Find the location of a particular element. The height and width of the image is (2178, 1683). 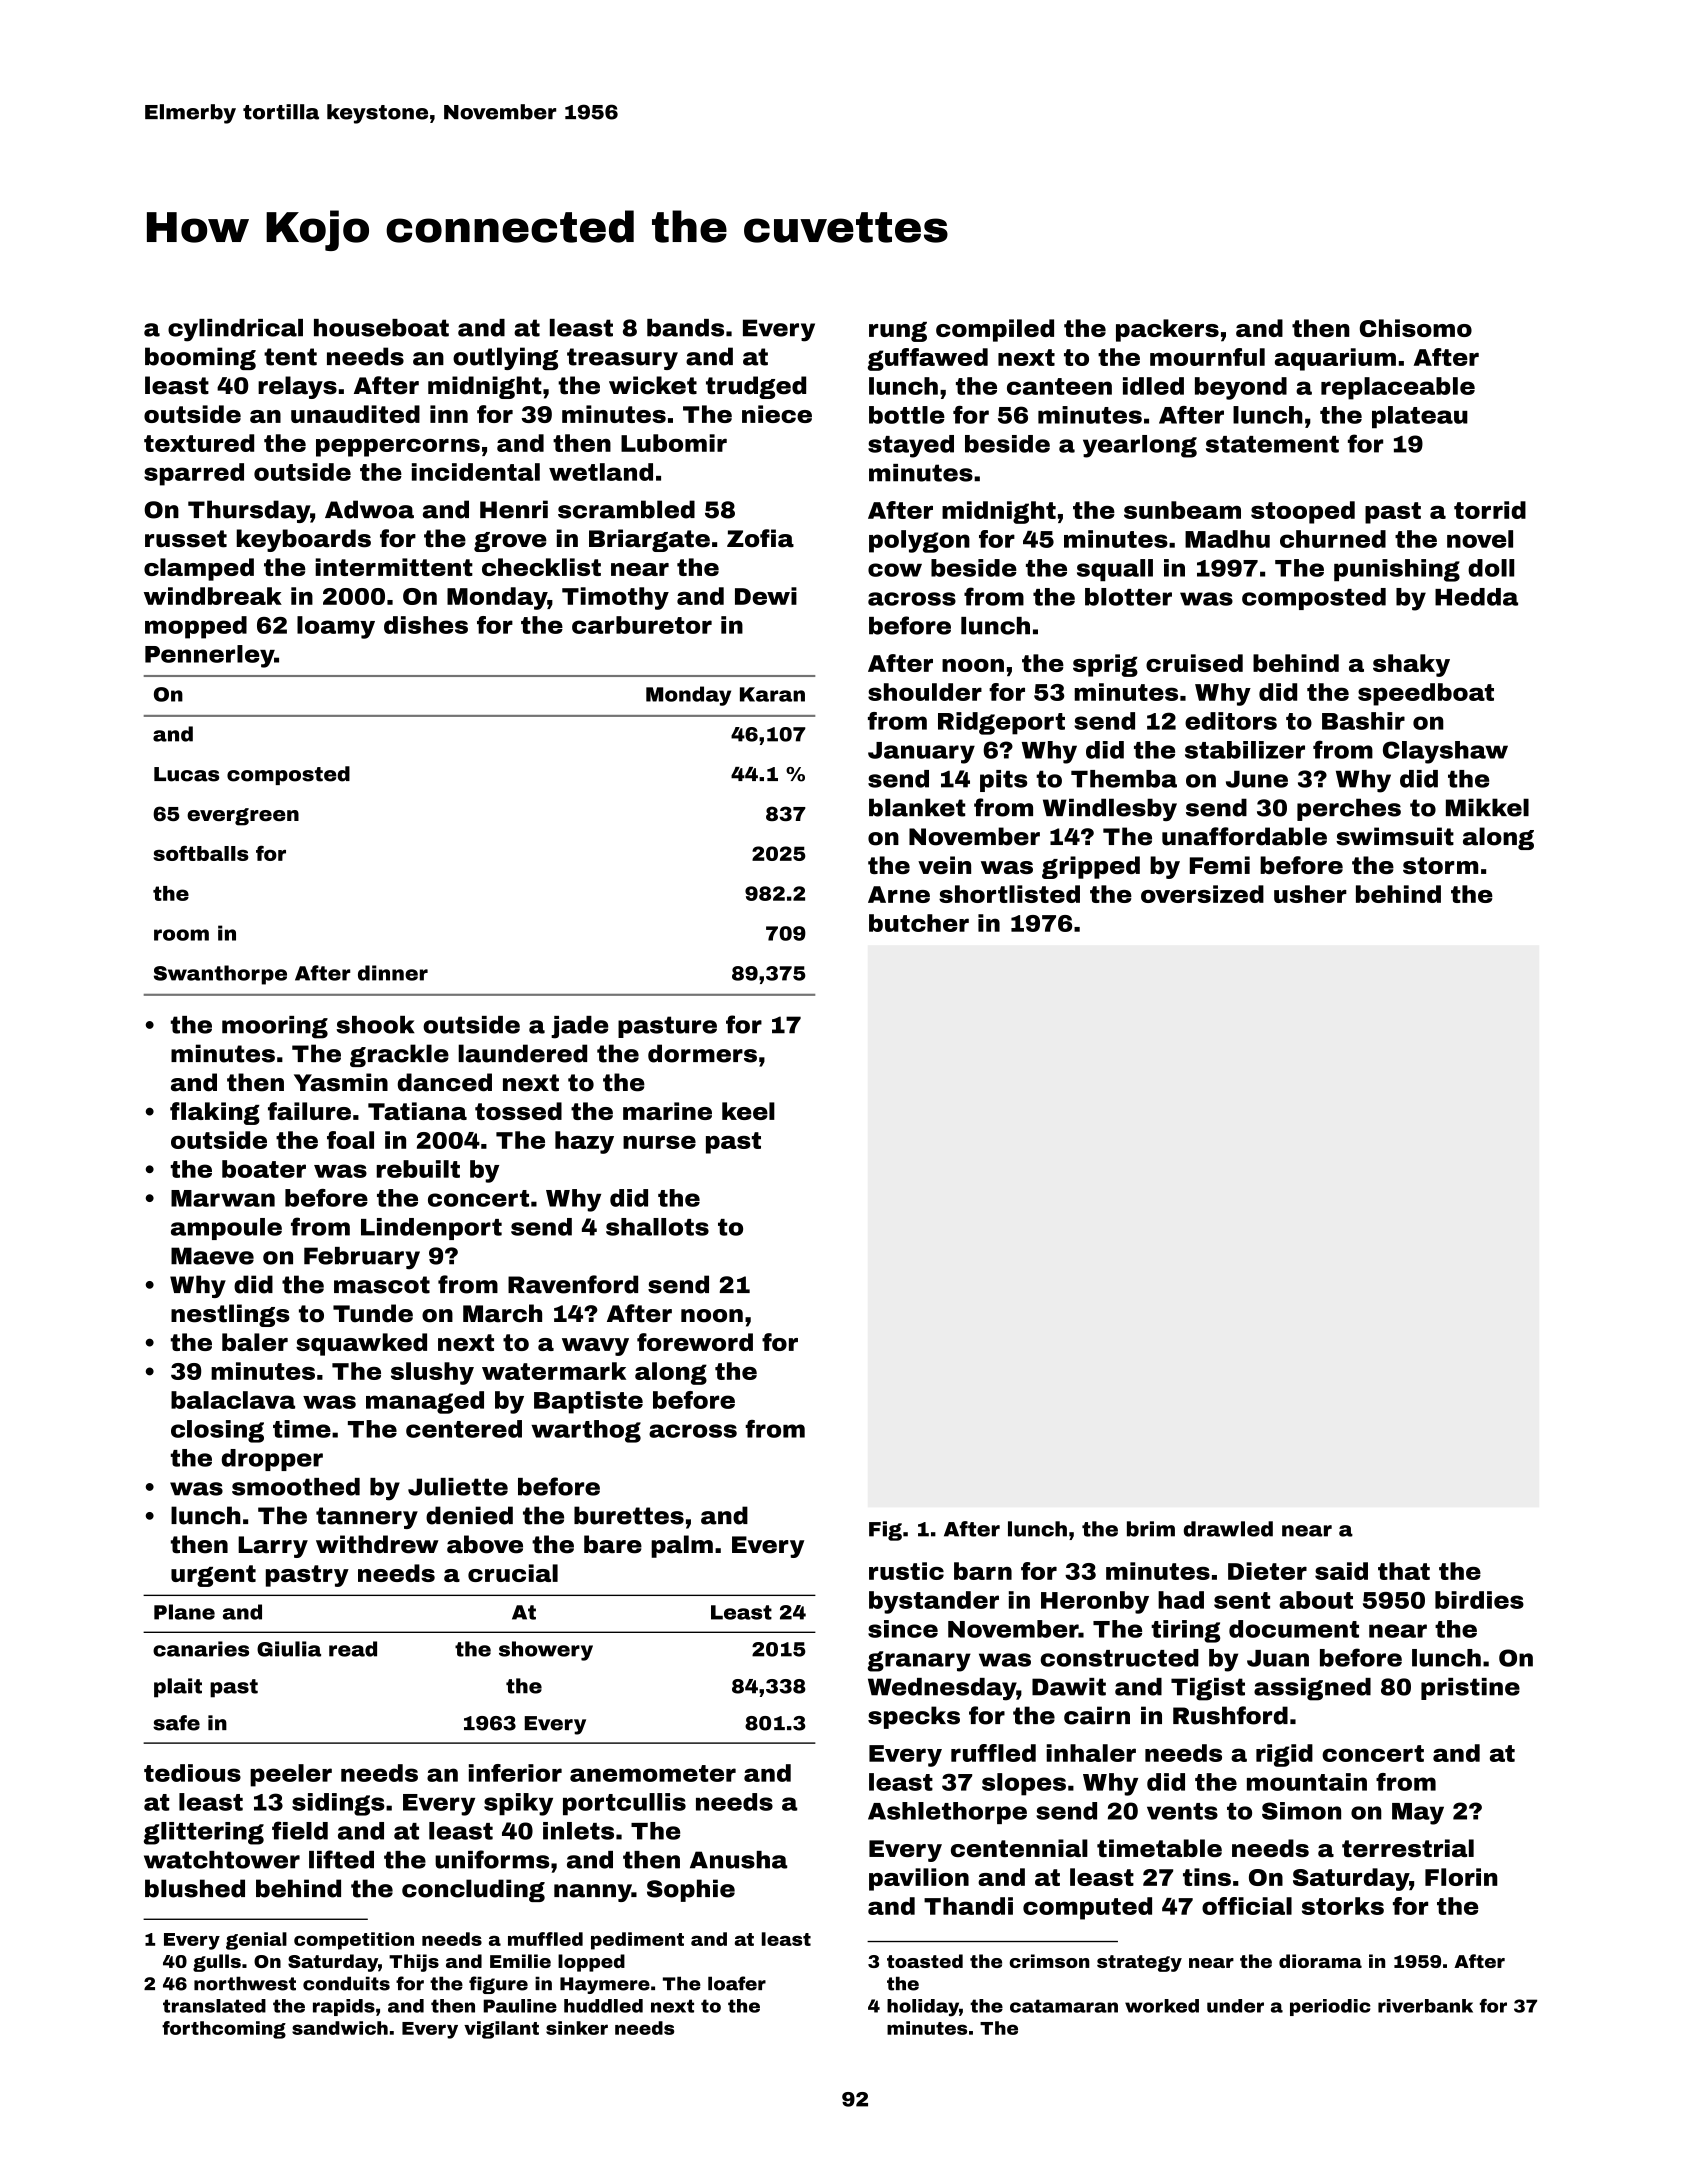

worked is located at coordinates (1162, 2006).
